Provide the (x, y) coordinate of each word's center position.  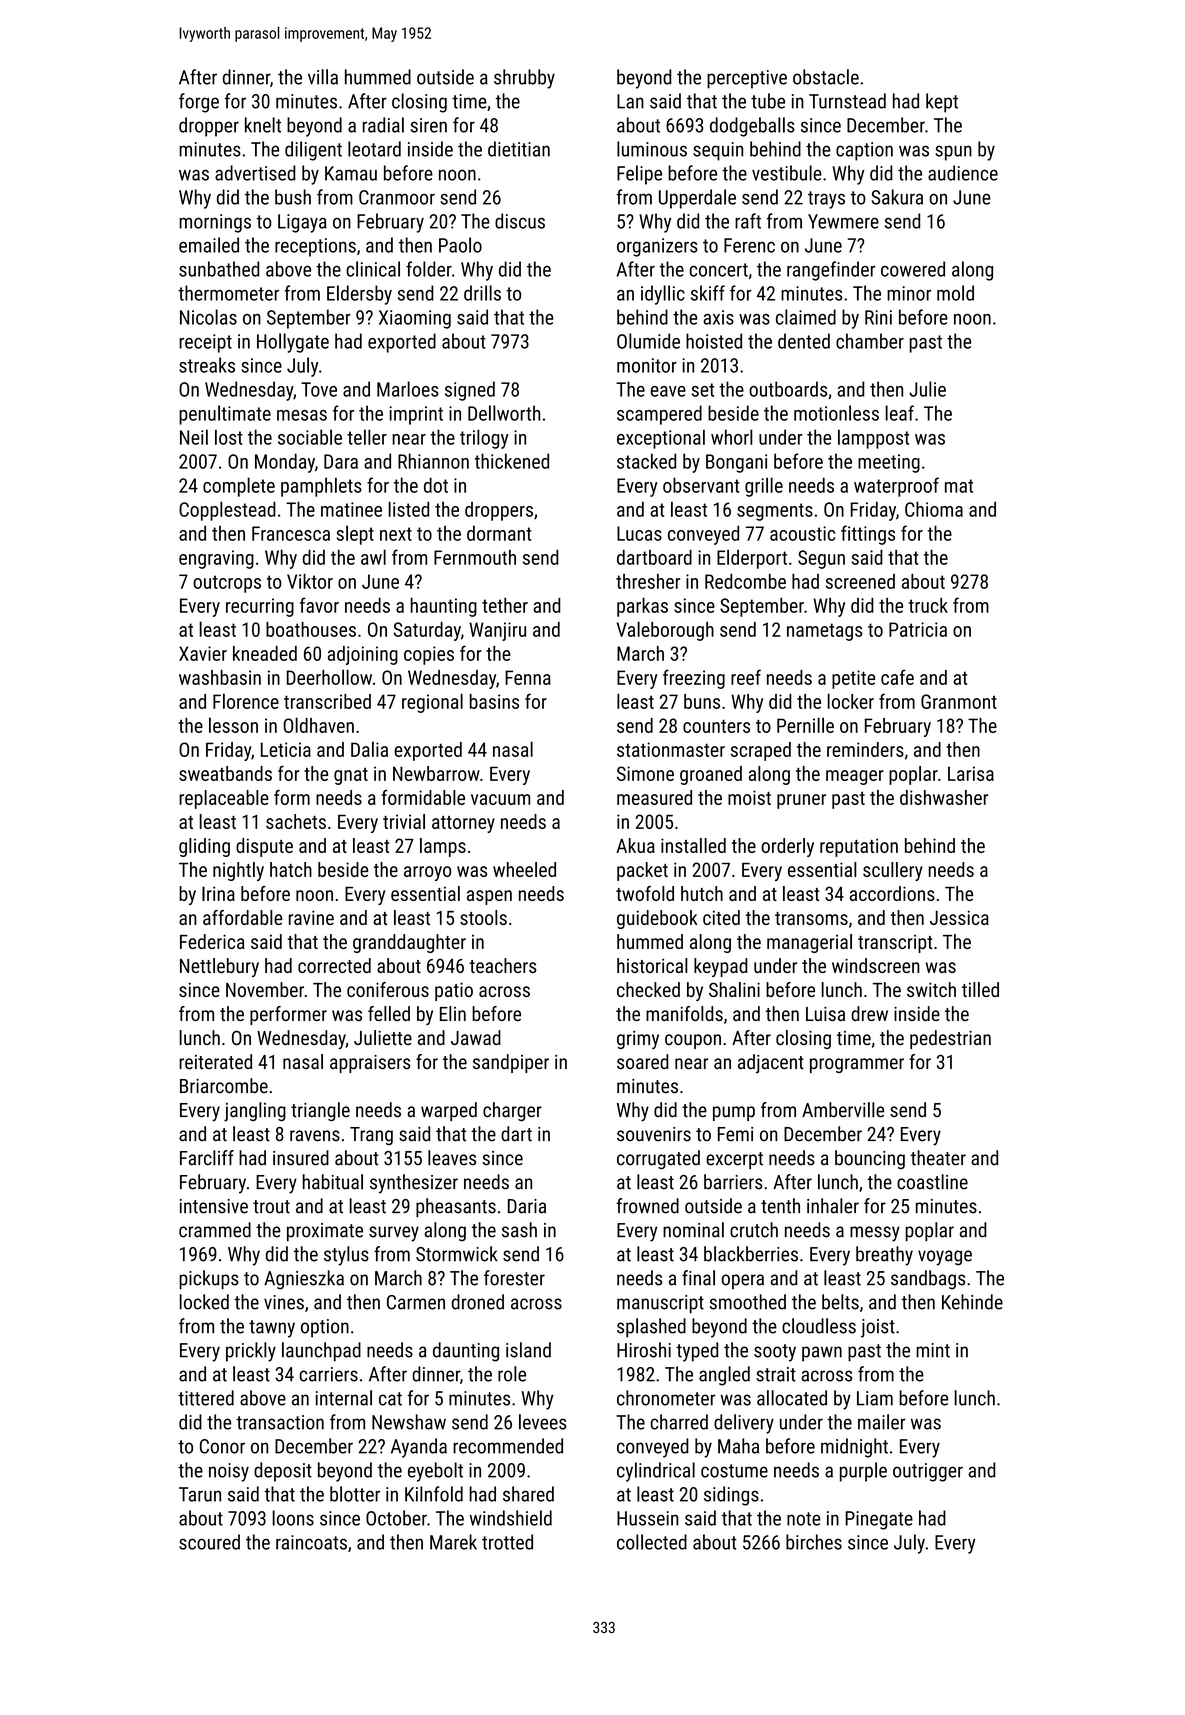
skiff (708, 293)
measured (654, 797)
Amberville (843, 1110)
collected (652, 1542)
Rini (878, 317)
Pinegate (879, 1520)
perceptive (747, 79)
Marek (453, 1542)
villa (323, 77)
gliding (204, 847)
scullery (893, 871)
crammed (215, 1230)
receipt (205, 343)
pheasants (456, 1207)
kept (942, 103)
